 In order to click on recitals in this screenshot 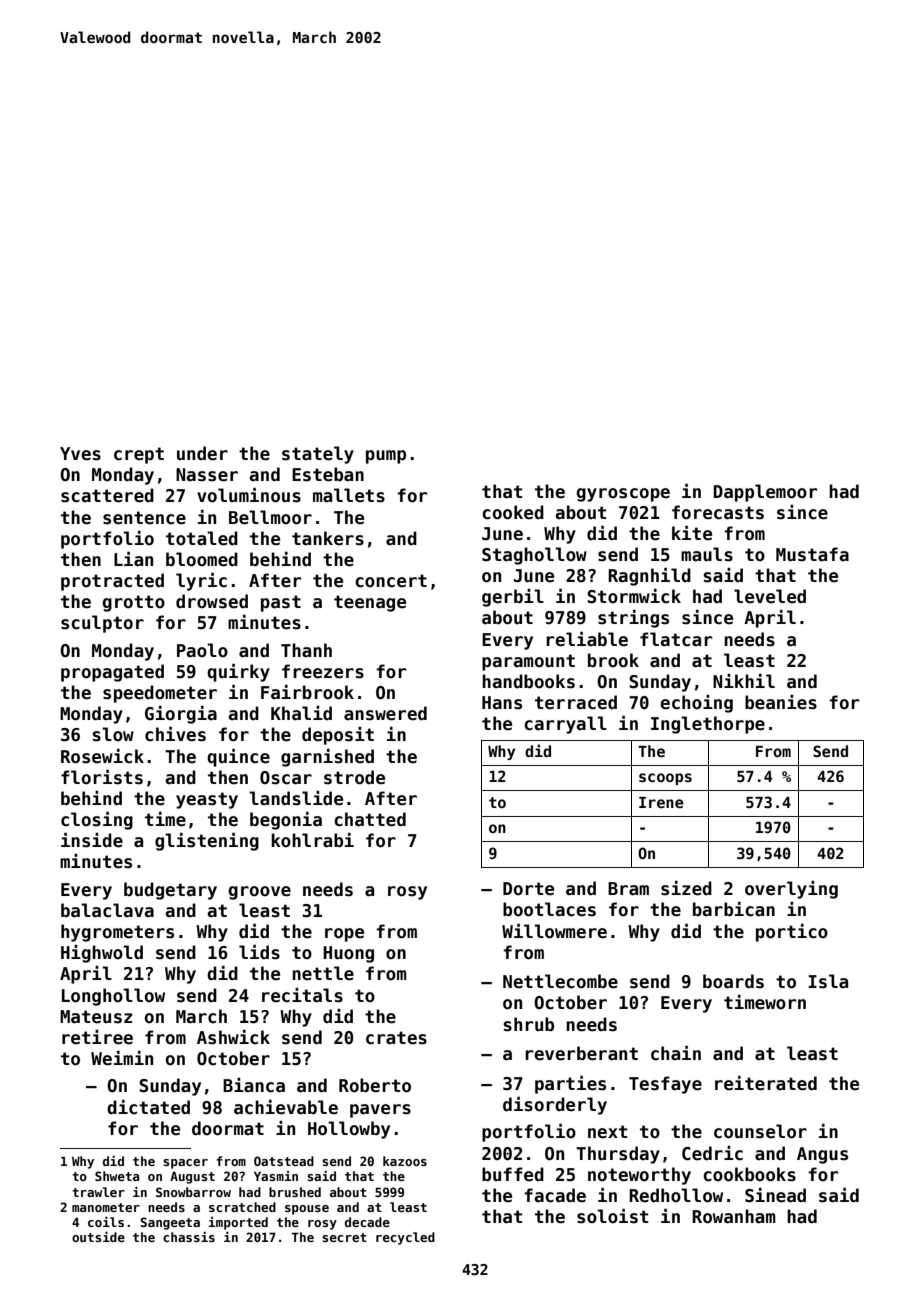, I will do `click(302, 995)`.
